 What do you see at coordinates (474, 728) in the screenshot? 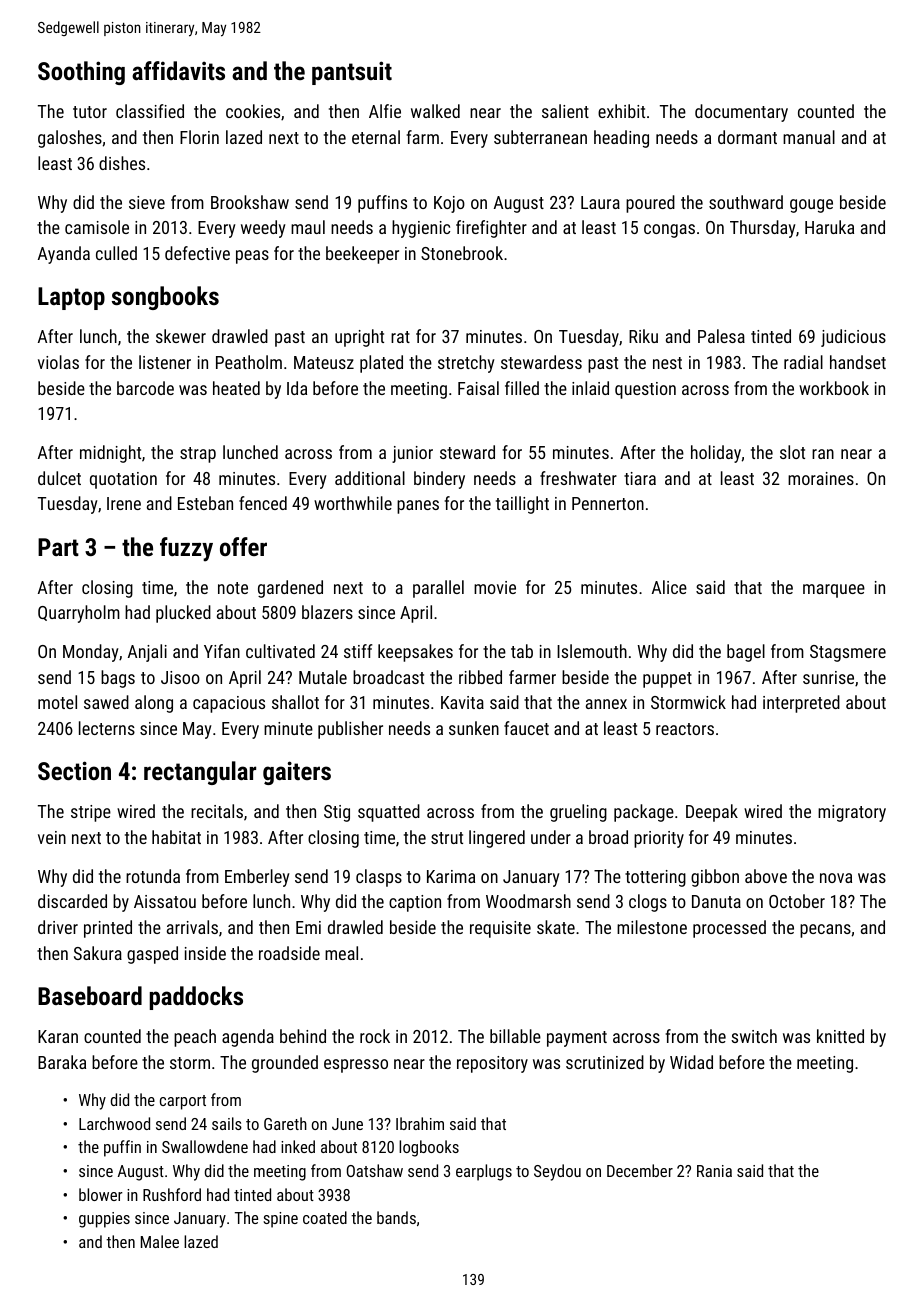
I see `sunken` at bounding box center [474, 728].
